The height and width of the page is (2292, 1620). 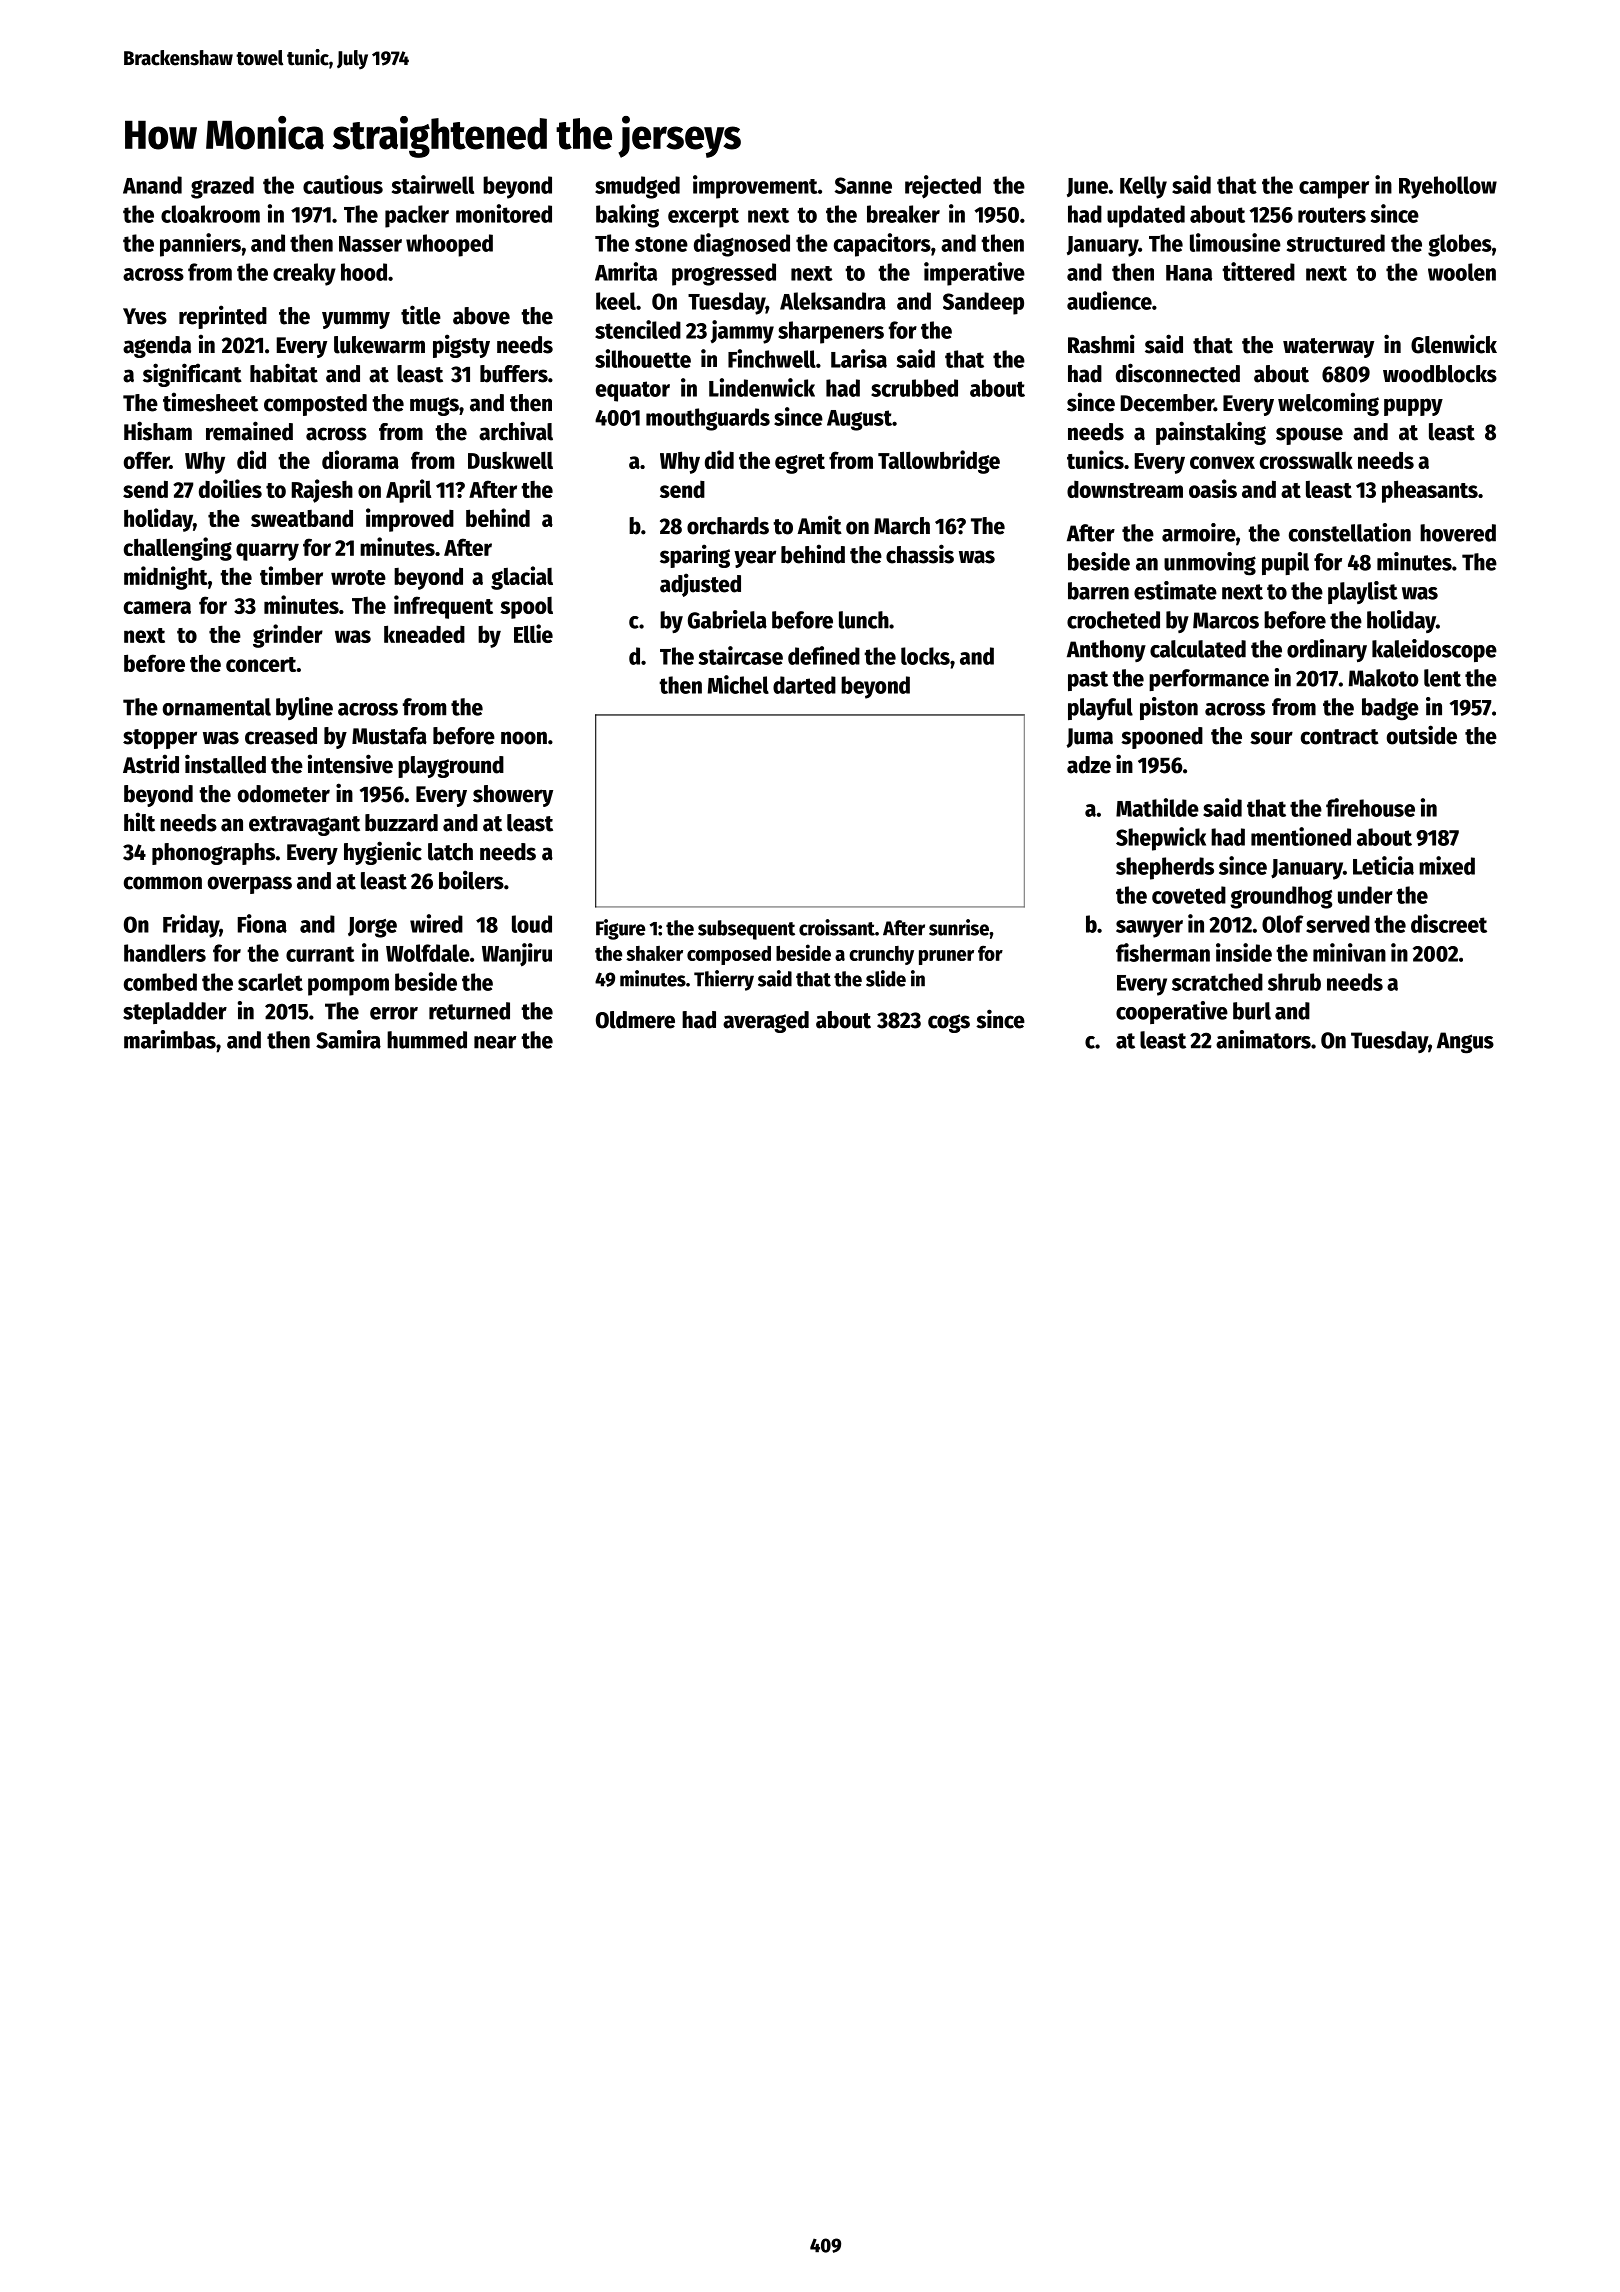 I want to click on Samira, so click(x=348, y=1039).
